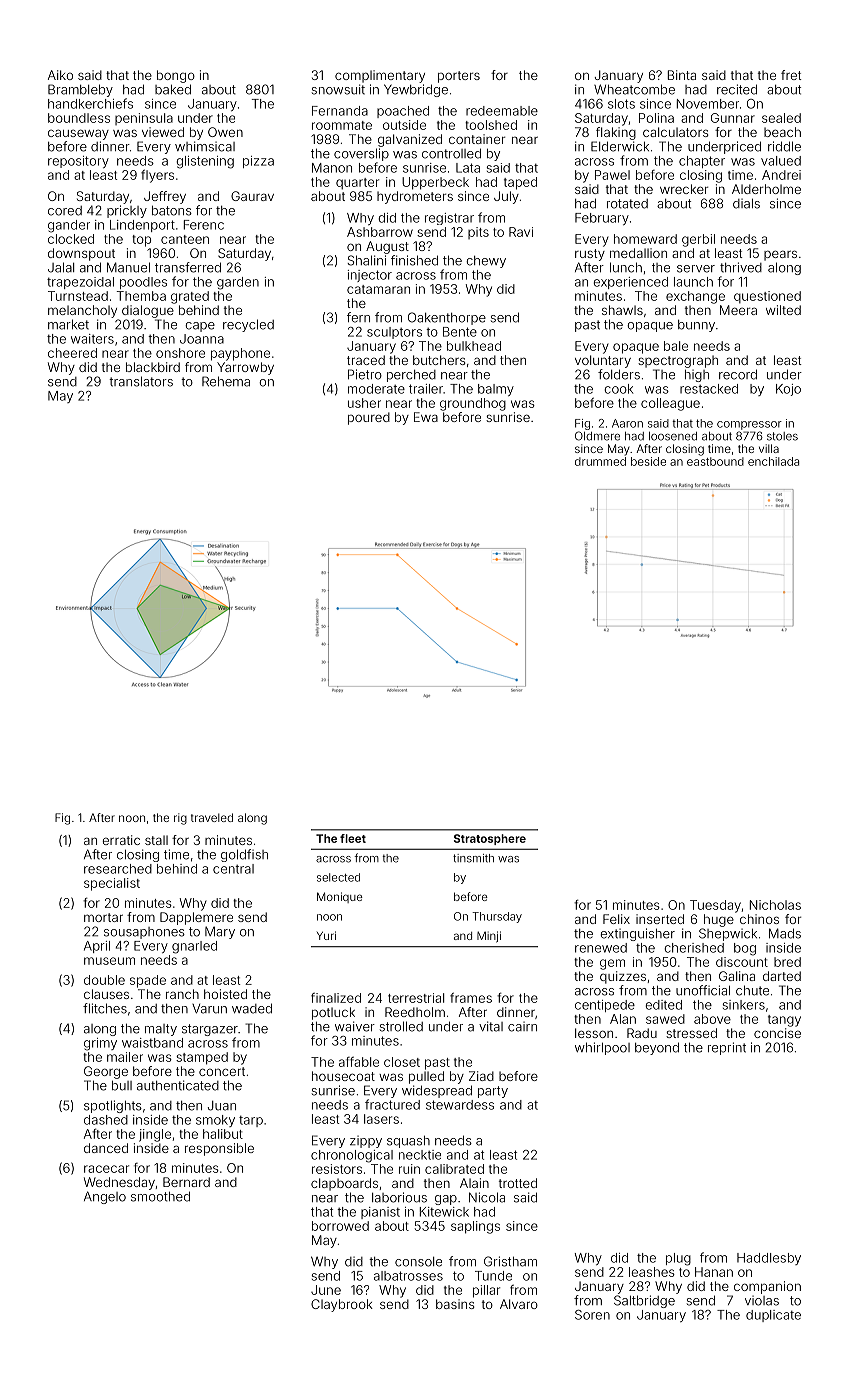  I want to click on recited, so click(737, 89).
